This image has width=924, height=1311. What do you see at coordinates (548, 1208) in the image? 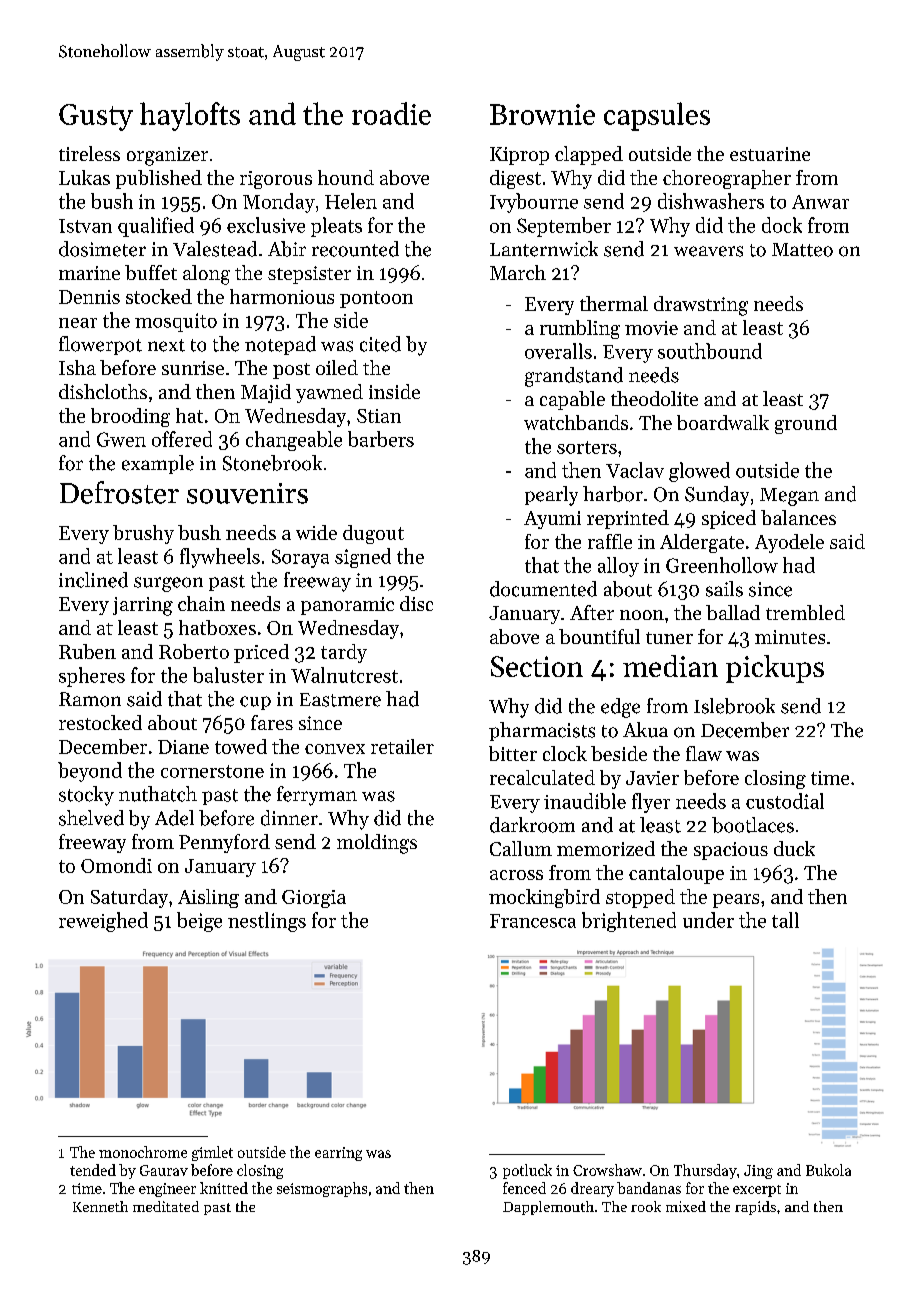
I see `Dapplemouth` at bounding box center [548, 1208].
